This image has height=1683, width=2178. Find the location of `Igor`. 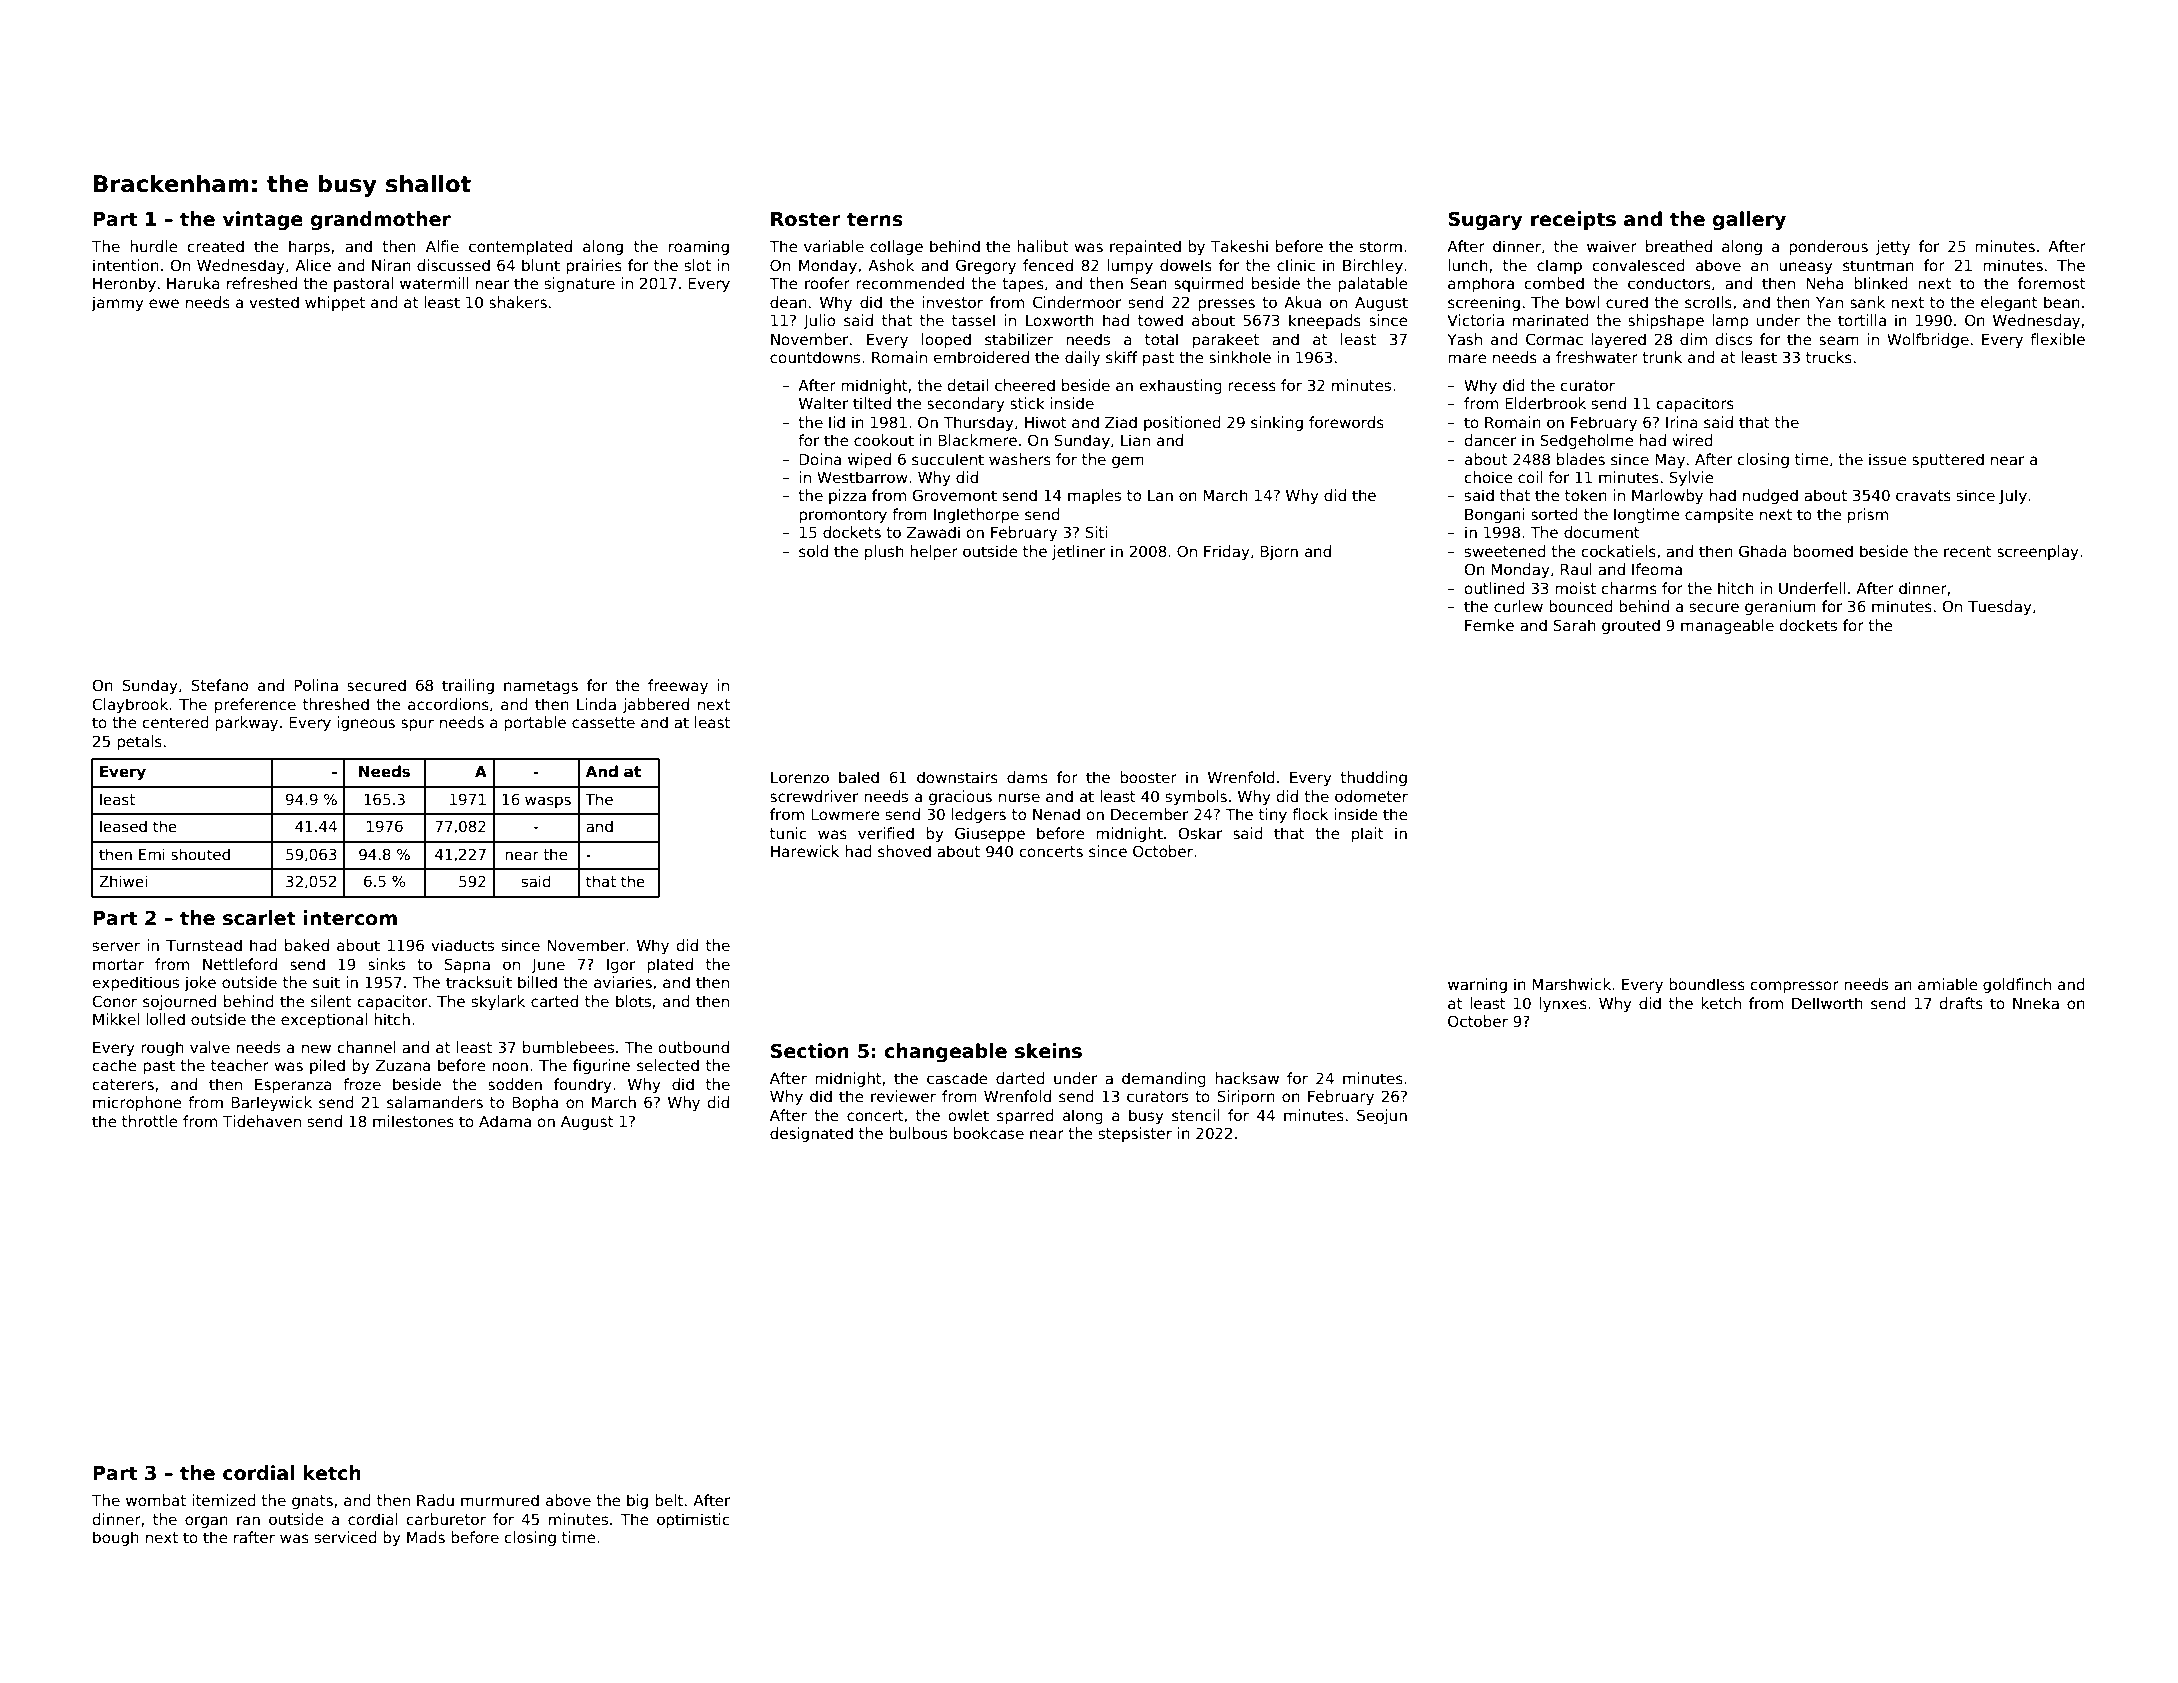

Igor is located at coordinates (621, 966).
